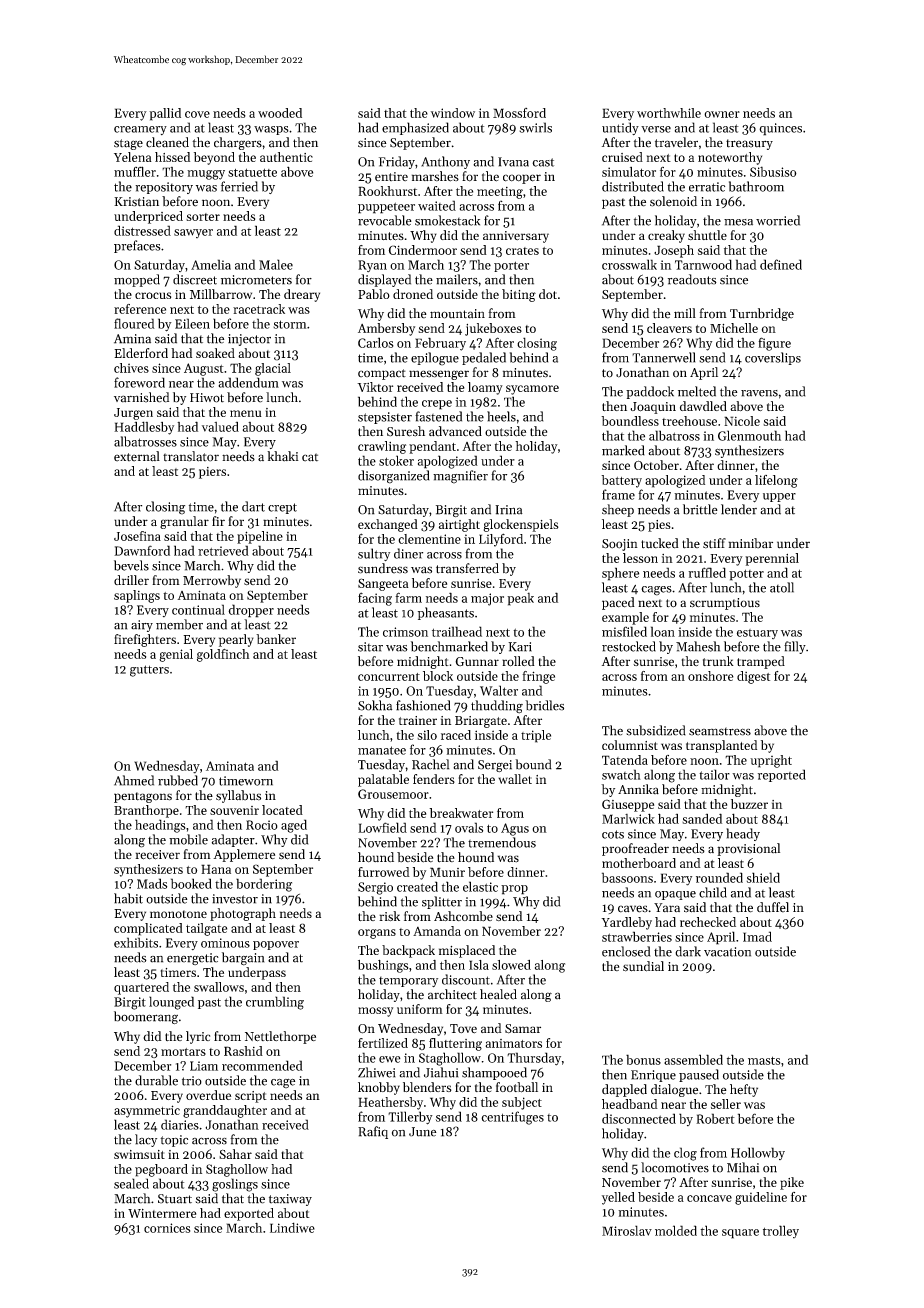 This screenshot has width=924, height=1308. Describe the element at coordinates (453, 113) in the screenshot. I see `window` at that location.
